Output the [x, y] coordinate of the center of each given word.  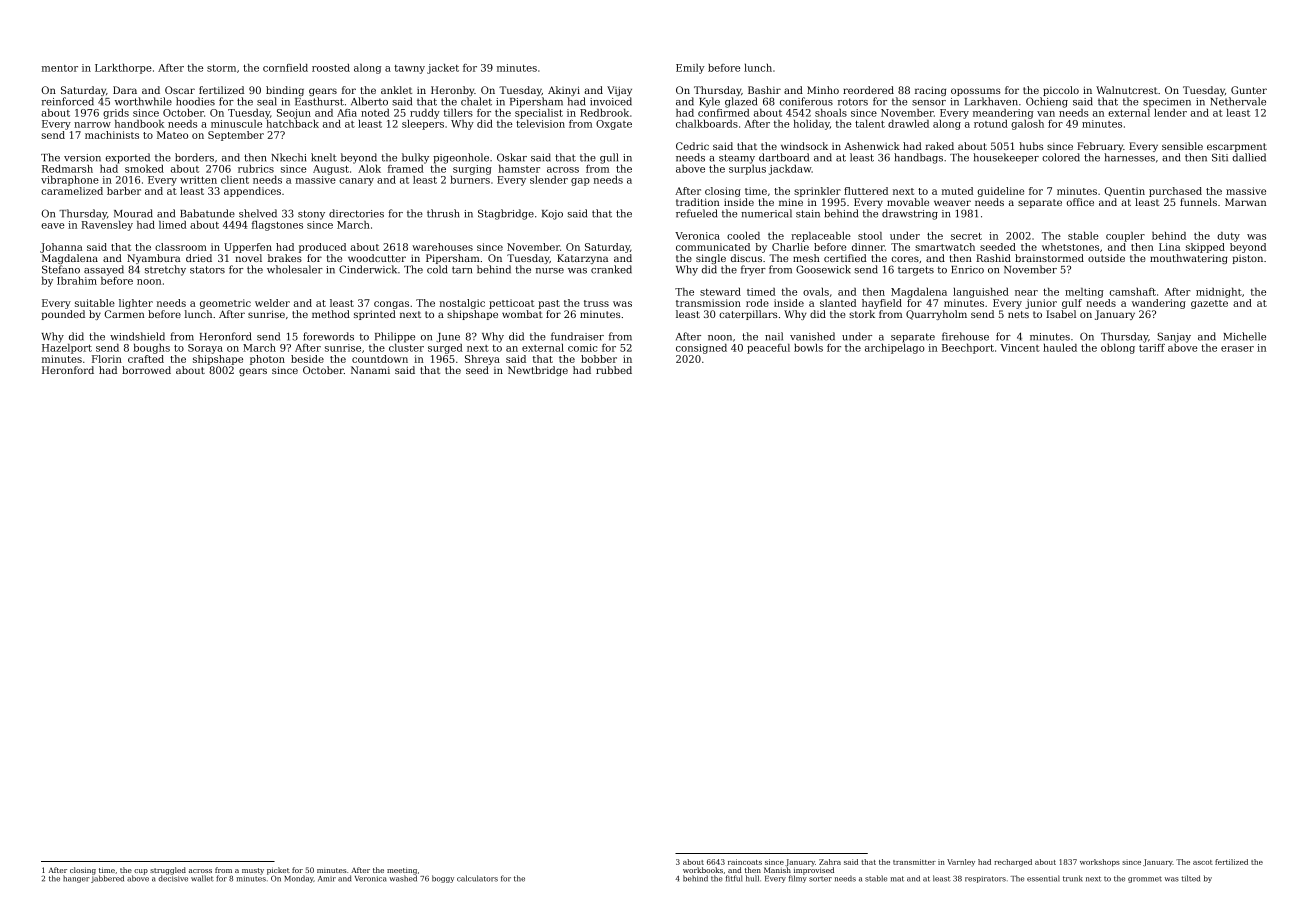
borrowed [146, 370]
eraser [1237, 349]
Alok [369, 169]
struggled [168, 871]
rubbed [614, 370]
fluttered [866, 191]
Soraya [205, 349]
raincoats [745, 862]
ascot [1203, 862]
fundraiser [577, 336]
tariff [1152, 348]
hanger [76, 879]
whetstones [1070, 247]
